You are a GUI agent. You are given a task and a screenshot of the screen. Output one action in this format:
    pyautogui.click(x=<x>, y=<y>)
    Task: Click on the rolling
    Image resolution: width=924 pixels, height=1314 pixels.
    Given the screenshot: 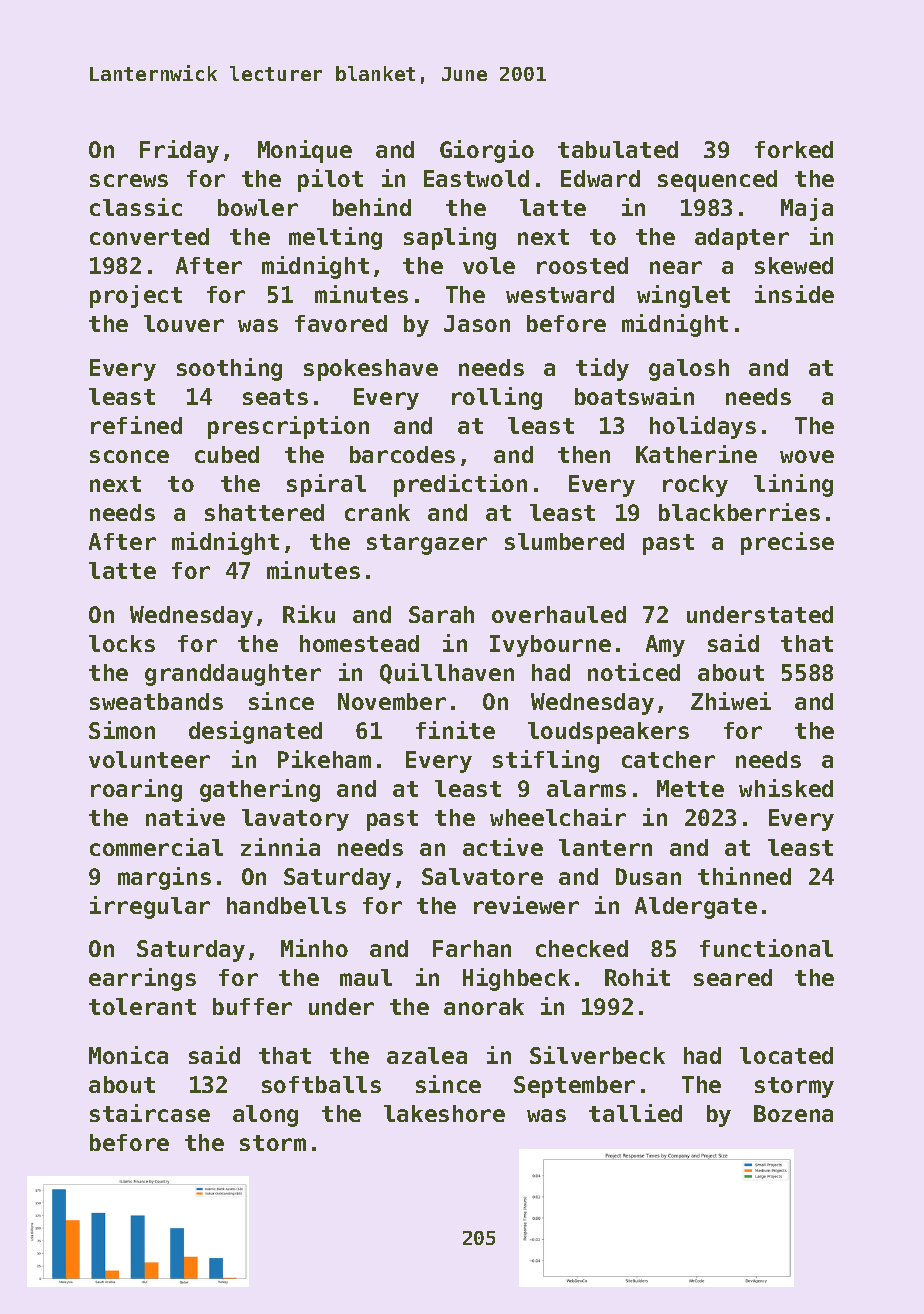 What is the action you would take?
    pyautogui.click(x=497, y=398)
